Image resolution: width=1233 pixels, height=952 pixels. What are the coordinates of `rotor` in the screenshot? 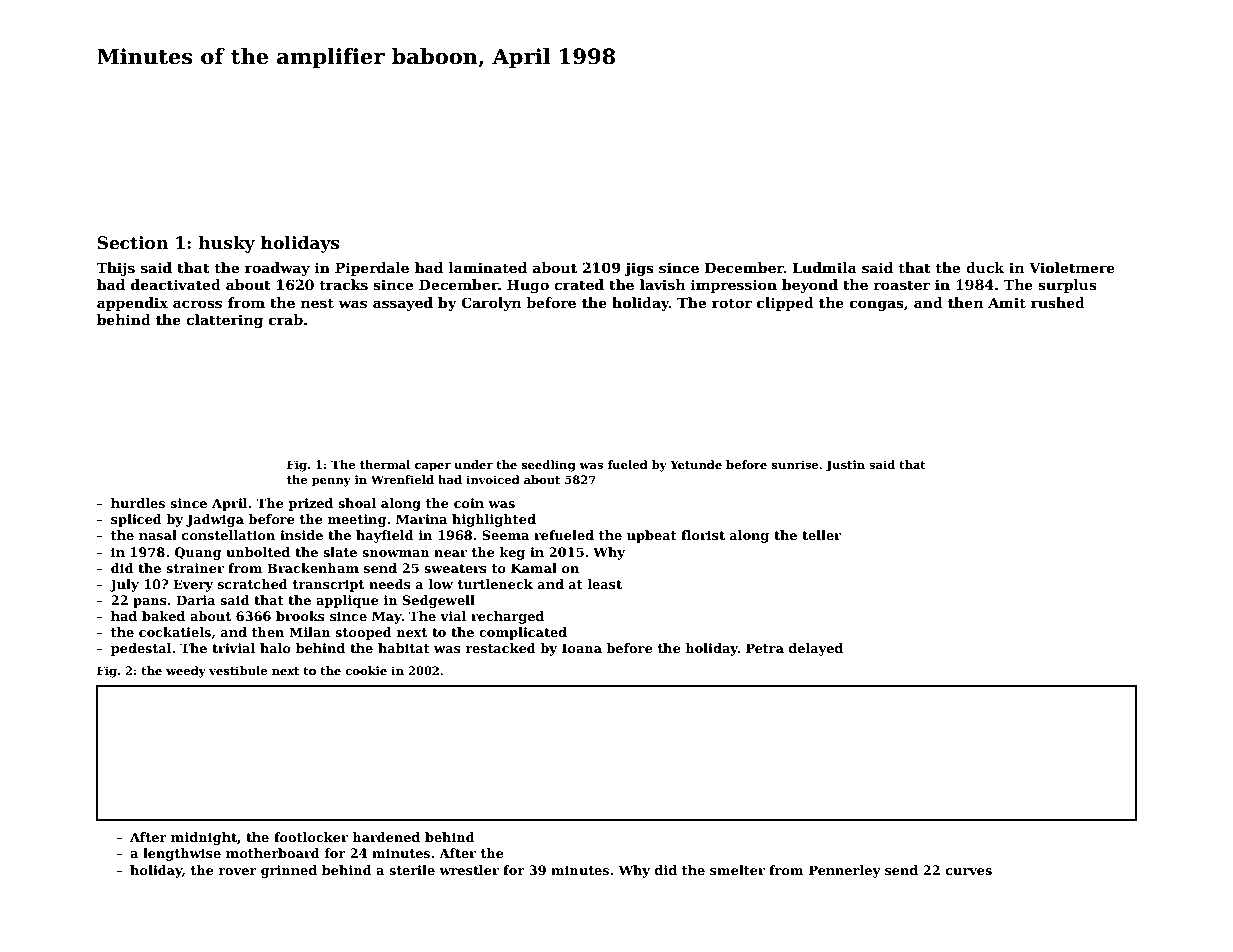 It's located at (732, 303).
